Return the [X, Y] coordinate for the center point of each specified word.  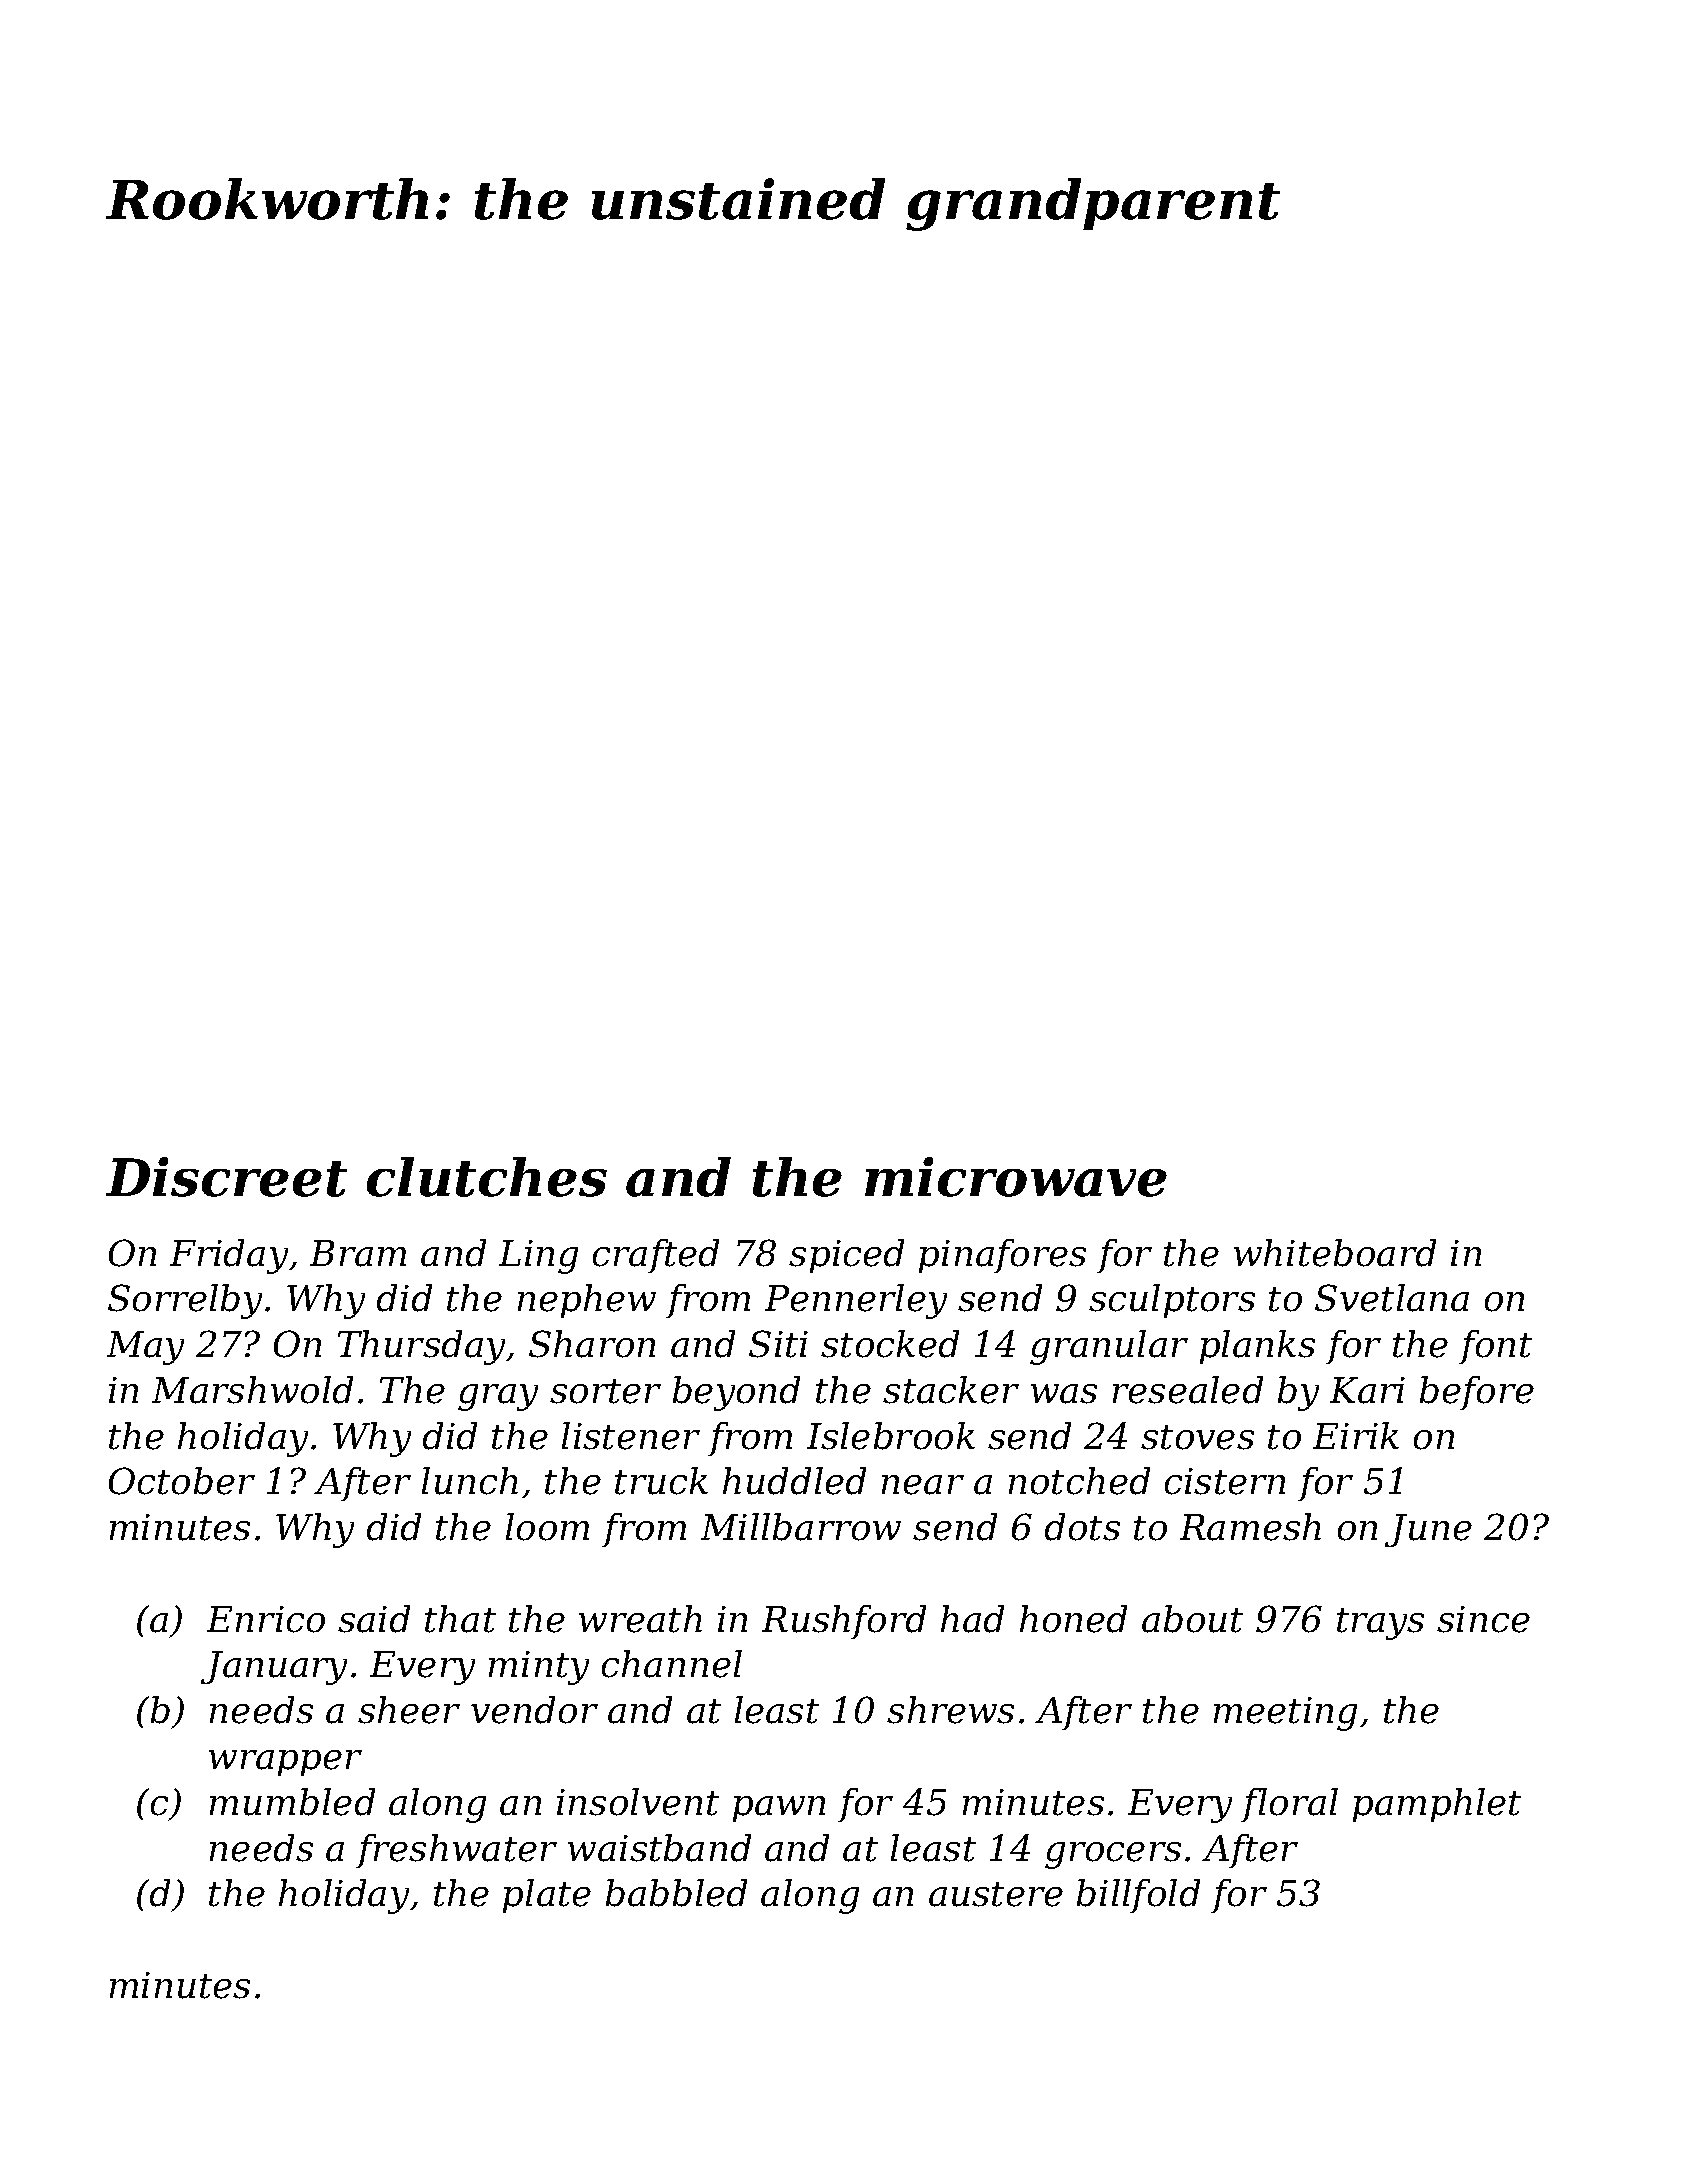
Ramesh [1250, 1527]
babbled [676, 1893]
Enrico [266, 1619]
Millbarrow [801, 1527]
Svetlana [1392, 1298]
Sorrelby [185, 1301]
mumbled [292, 1802]
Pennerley [856, 1301]
